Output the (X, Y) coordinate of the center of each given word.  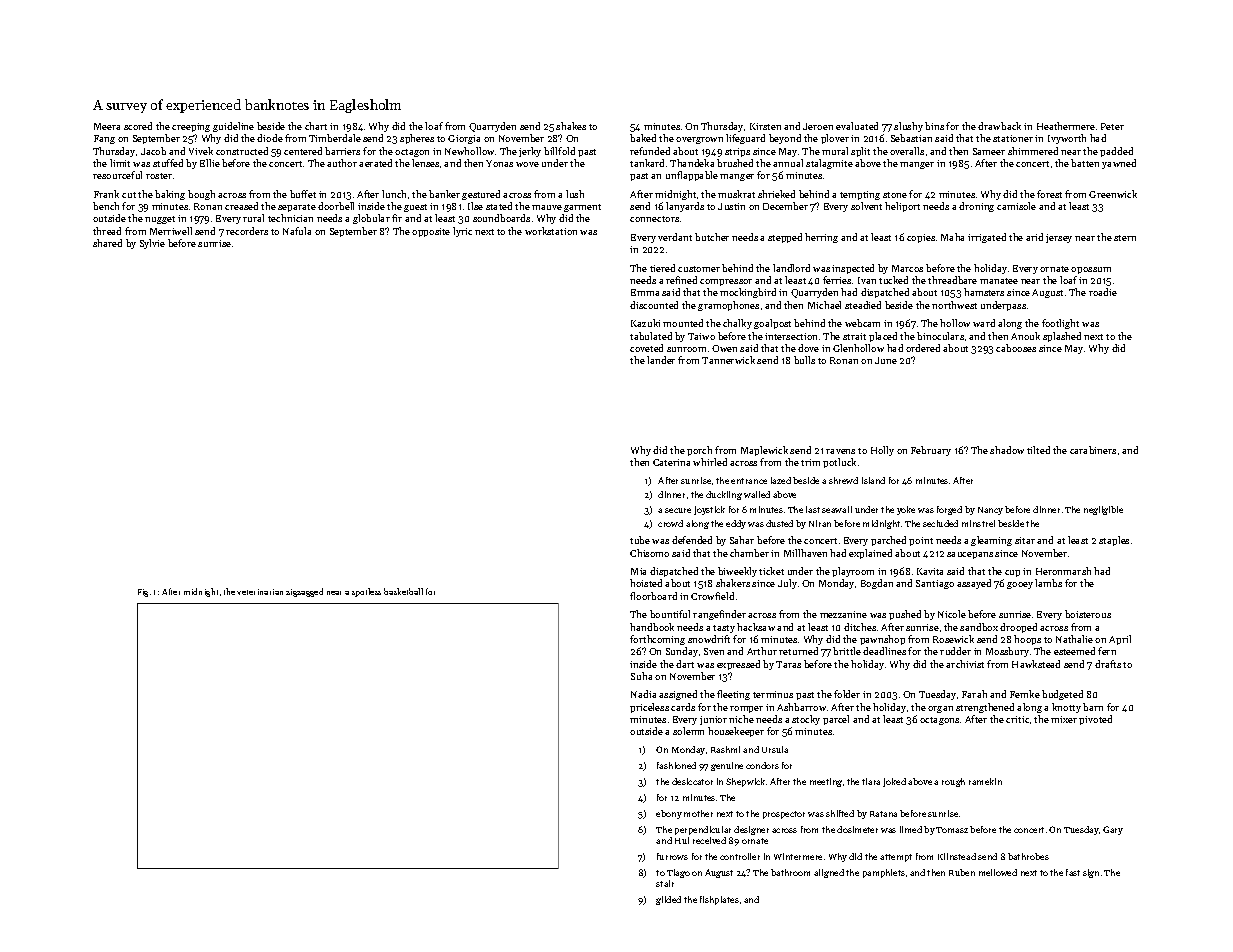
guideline (233, 127)
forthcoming (657, 640)
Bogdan (877, 584)
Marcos (907, 268)
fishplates (719, 900)
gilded (668, 900)
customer (699, 269)
